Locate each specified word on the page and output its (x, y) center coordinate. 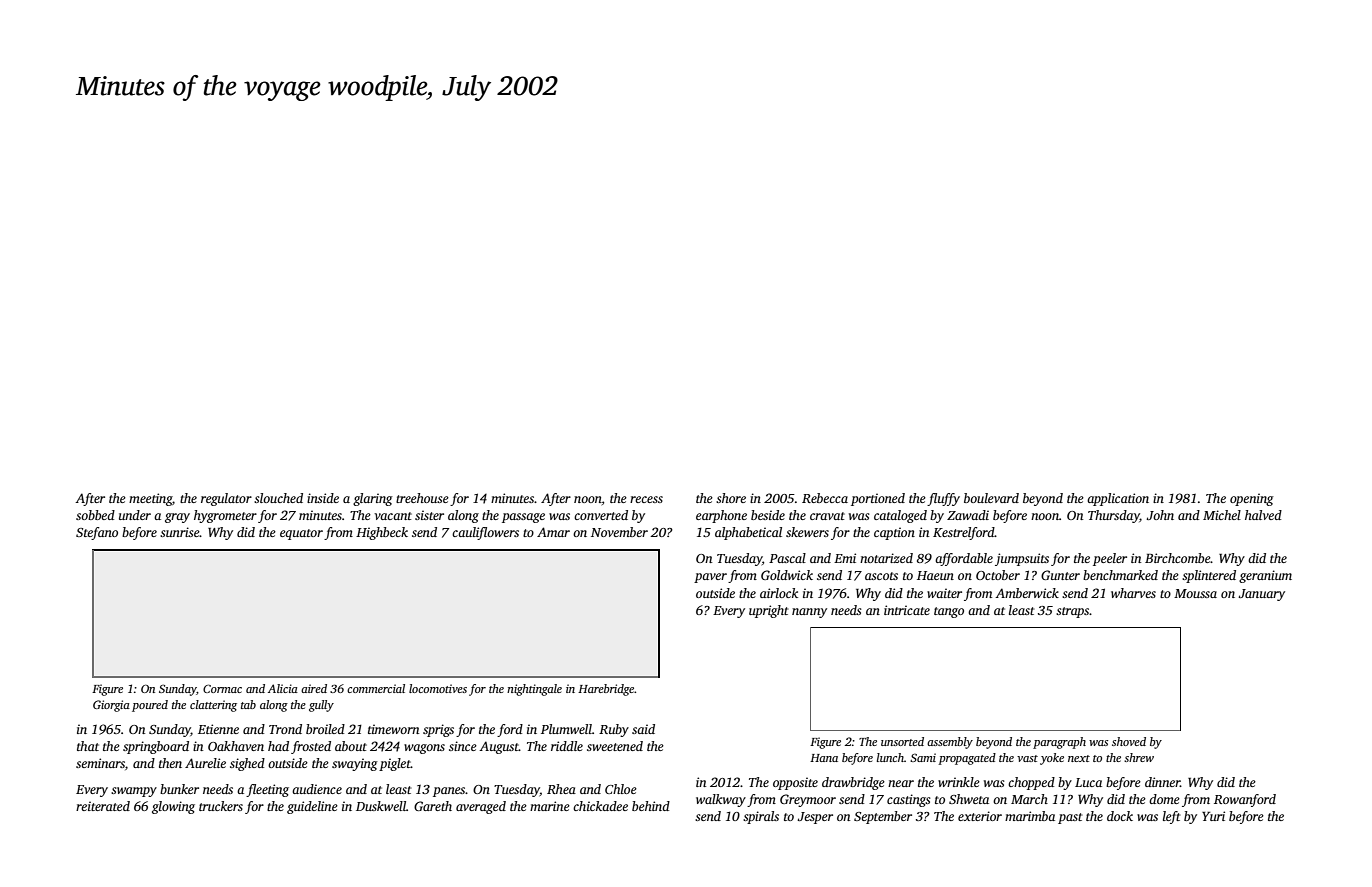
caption (894, 533)
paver (710, 578)
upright (769, 611)
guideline (312, 807)
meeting (150, 499)
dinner (1162, 782)
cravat (827, 516)
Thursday (1114, 516)
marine (550, 806)
